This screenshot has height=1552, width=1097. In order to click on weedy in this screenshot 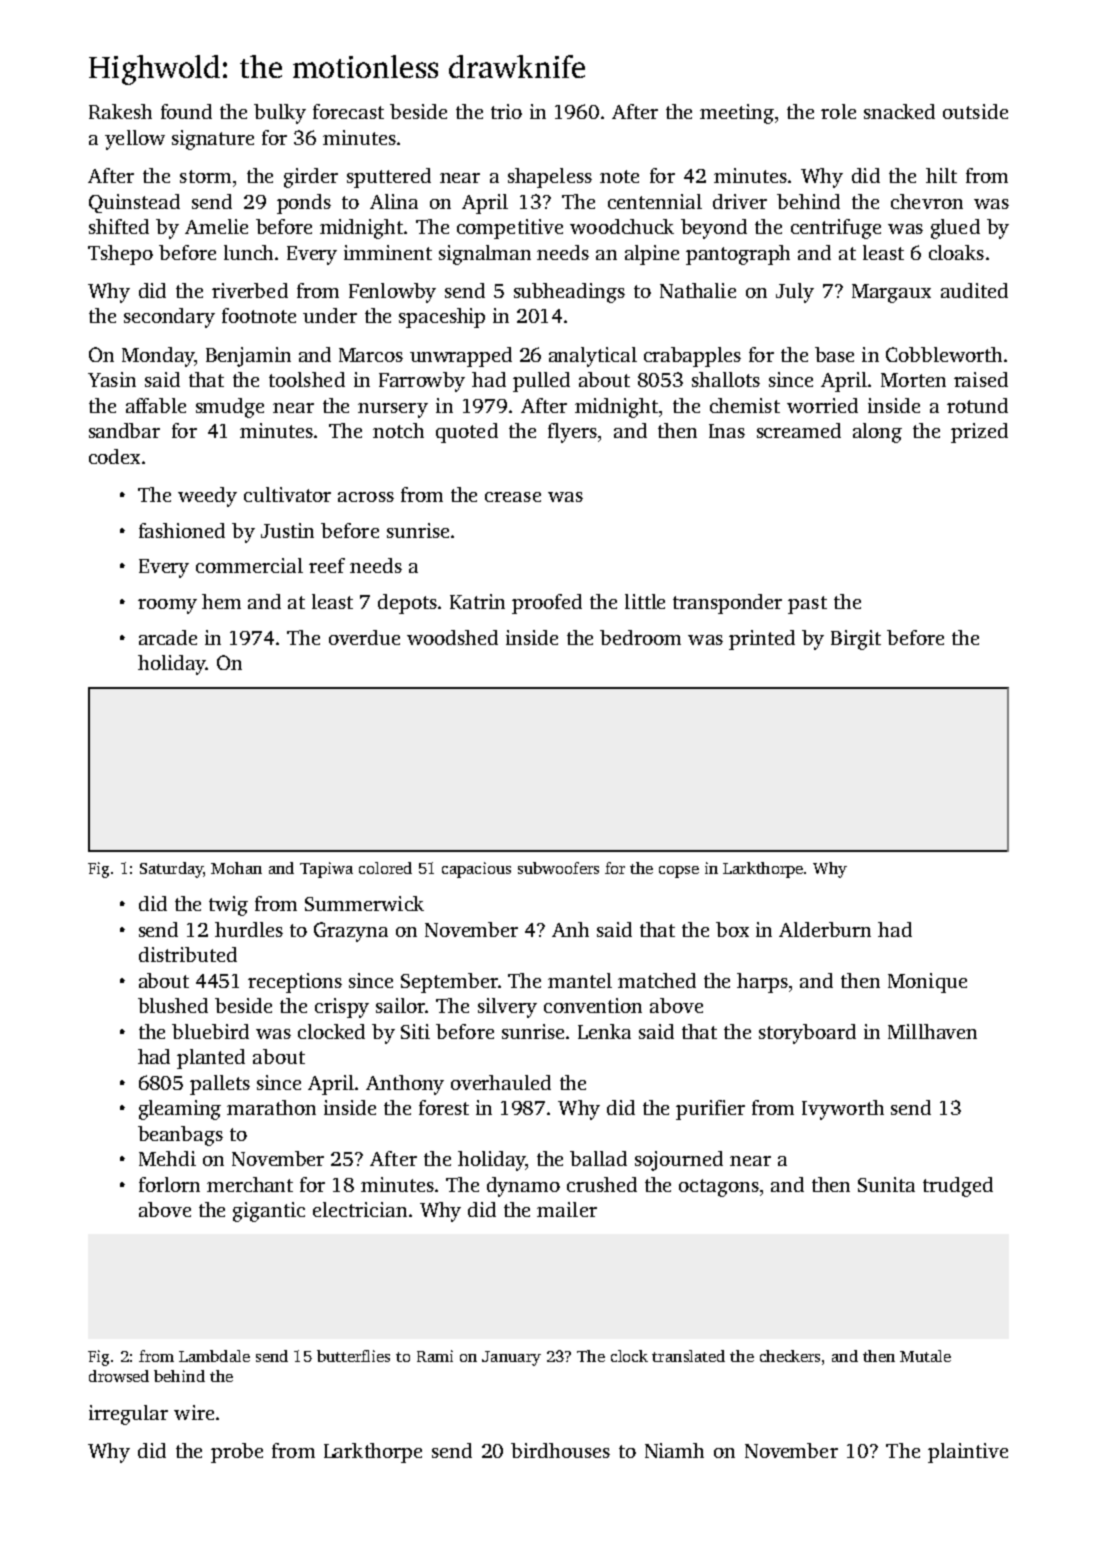, I will do `click(207, 497)`.
